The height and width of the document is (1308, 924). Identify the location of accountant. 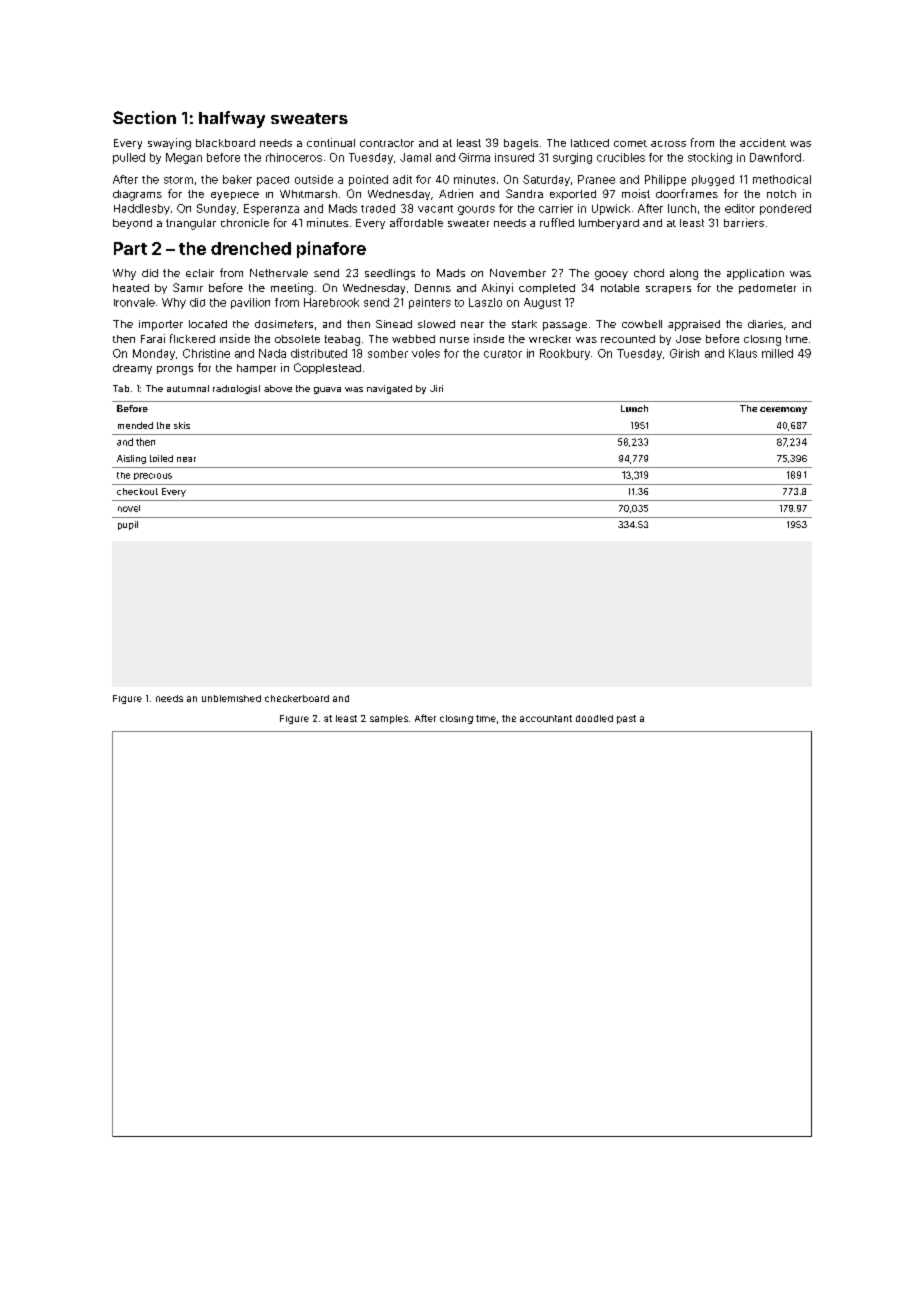
(546, 718).
